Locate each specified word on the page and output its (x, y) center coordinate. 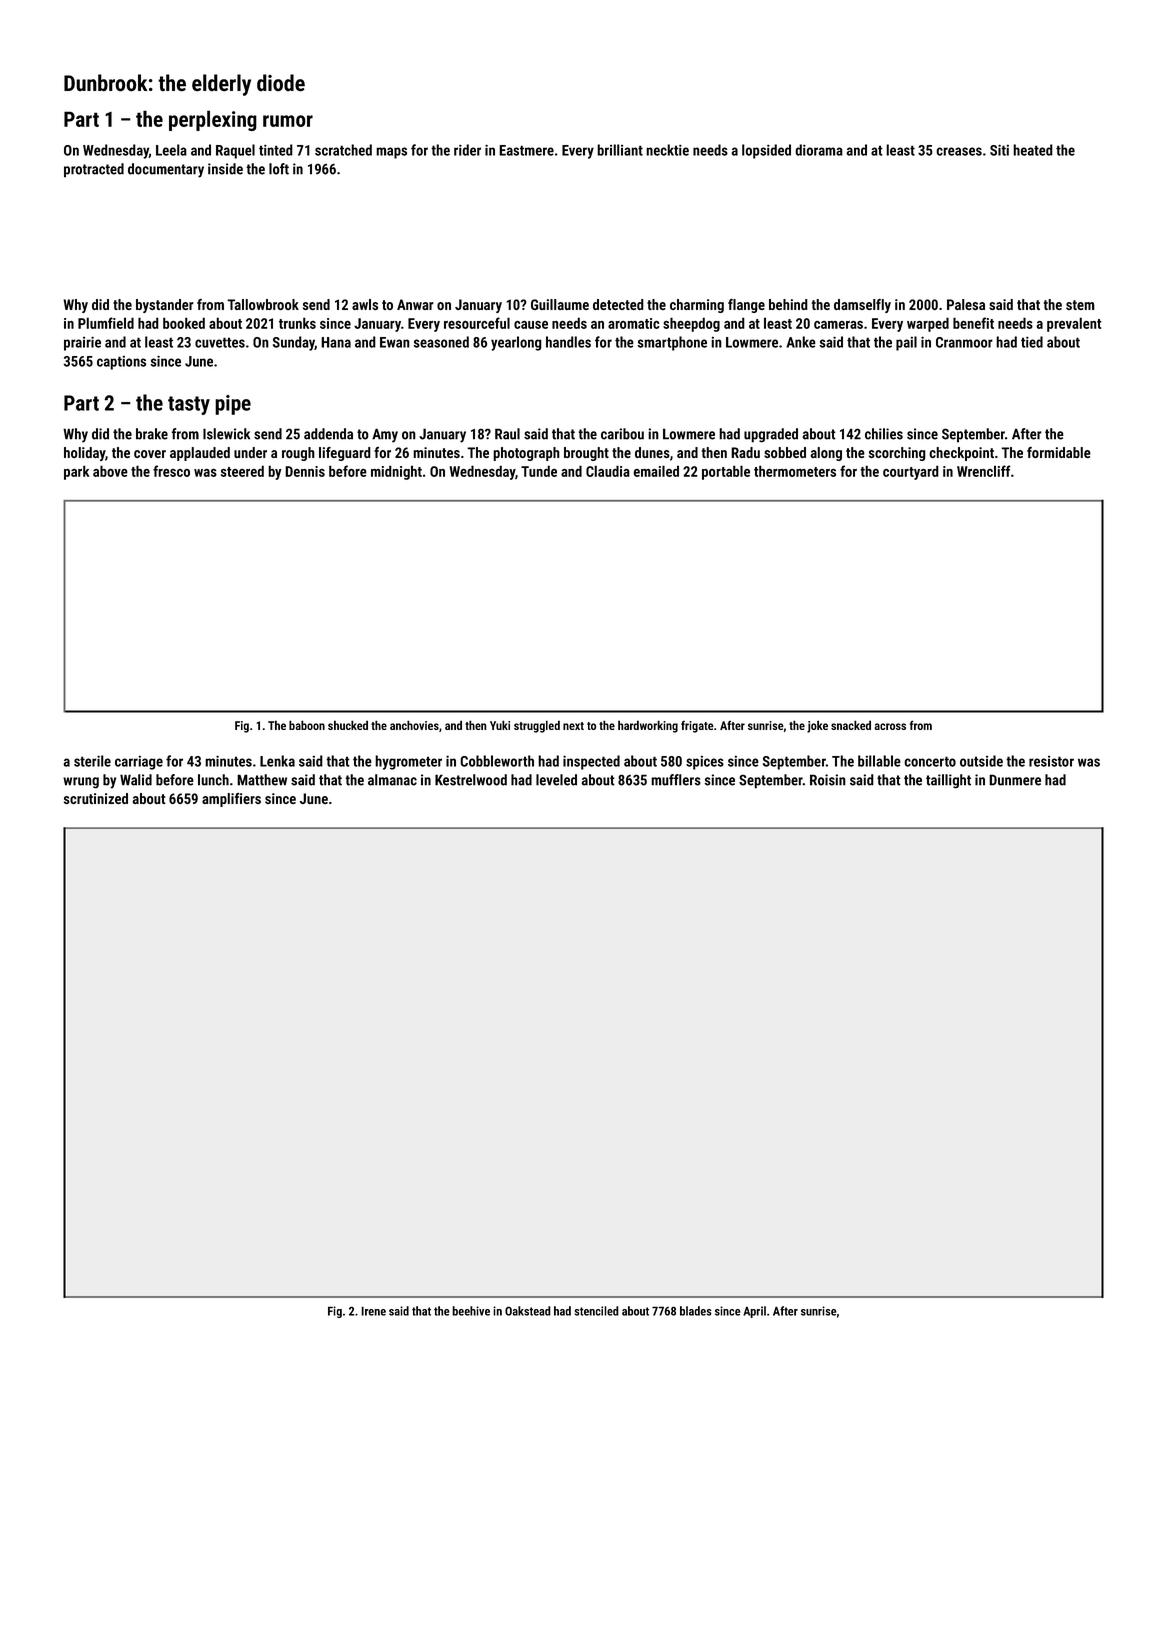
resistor (1051, 761)
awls (365, 304)
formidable (1059, 452)
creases (959, 151)
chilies (884, 434)
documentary (166, 170)
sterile (92, 761)
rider (467, 150)
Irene (373, 1311)
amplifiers (231, 800)
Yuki (500, 725)
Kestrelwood (471, 780)
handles (568, 342)
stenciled (597, 1311)
